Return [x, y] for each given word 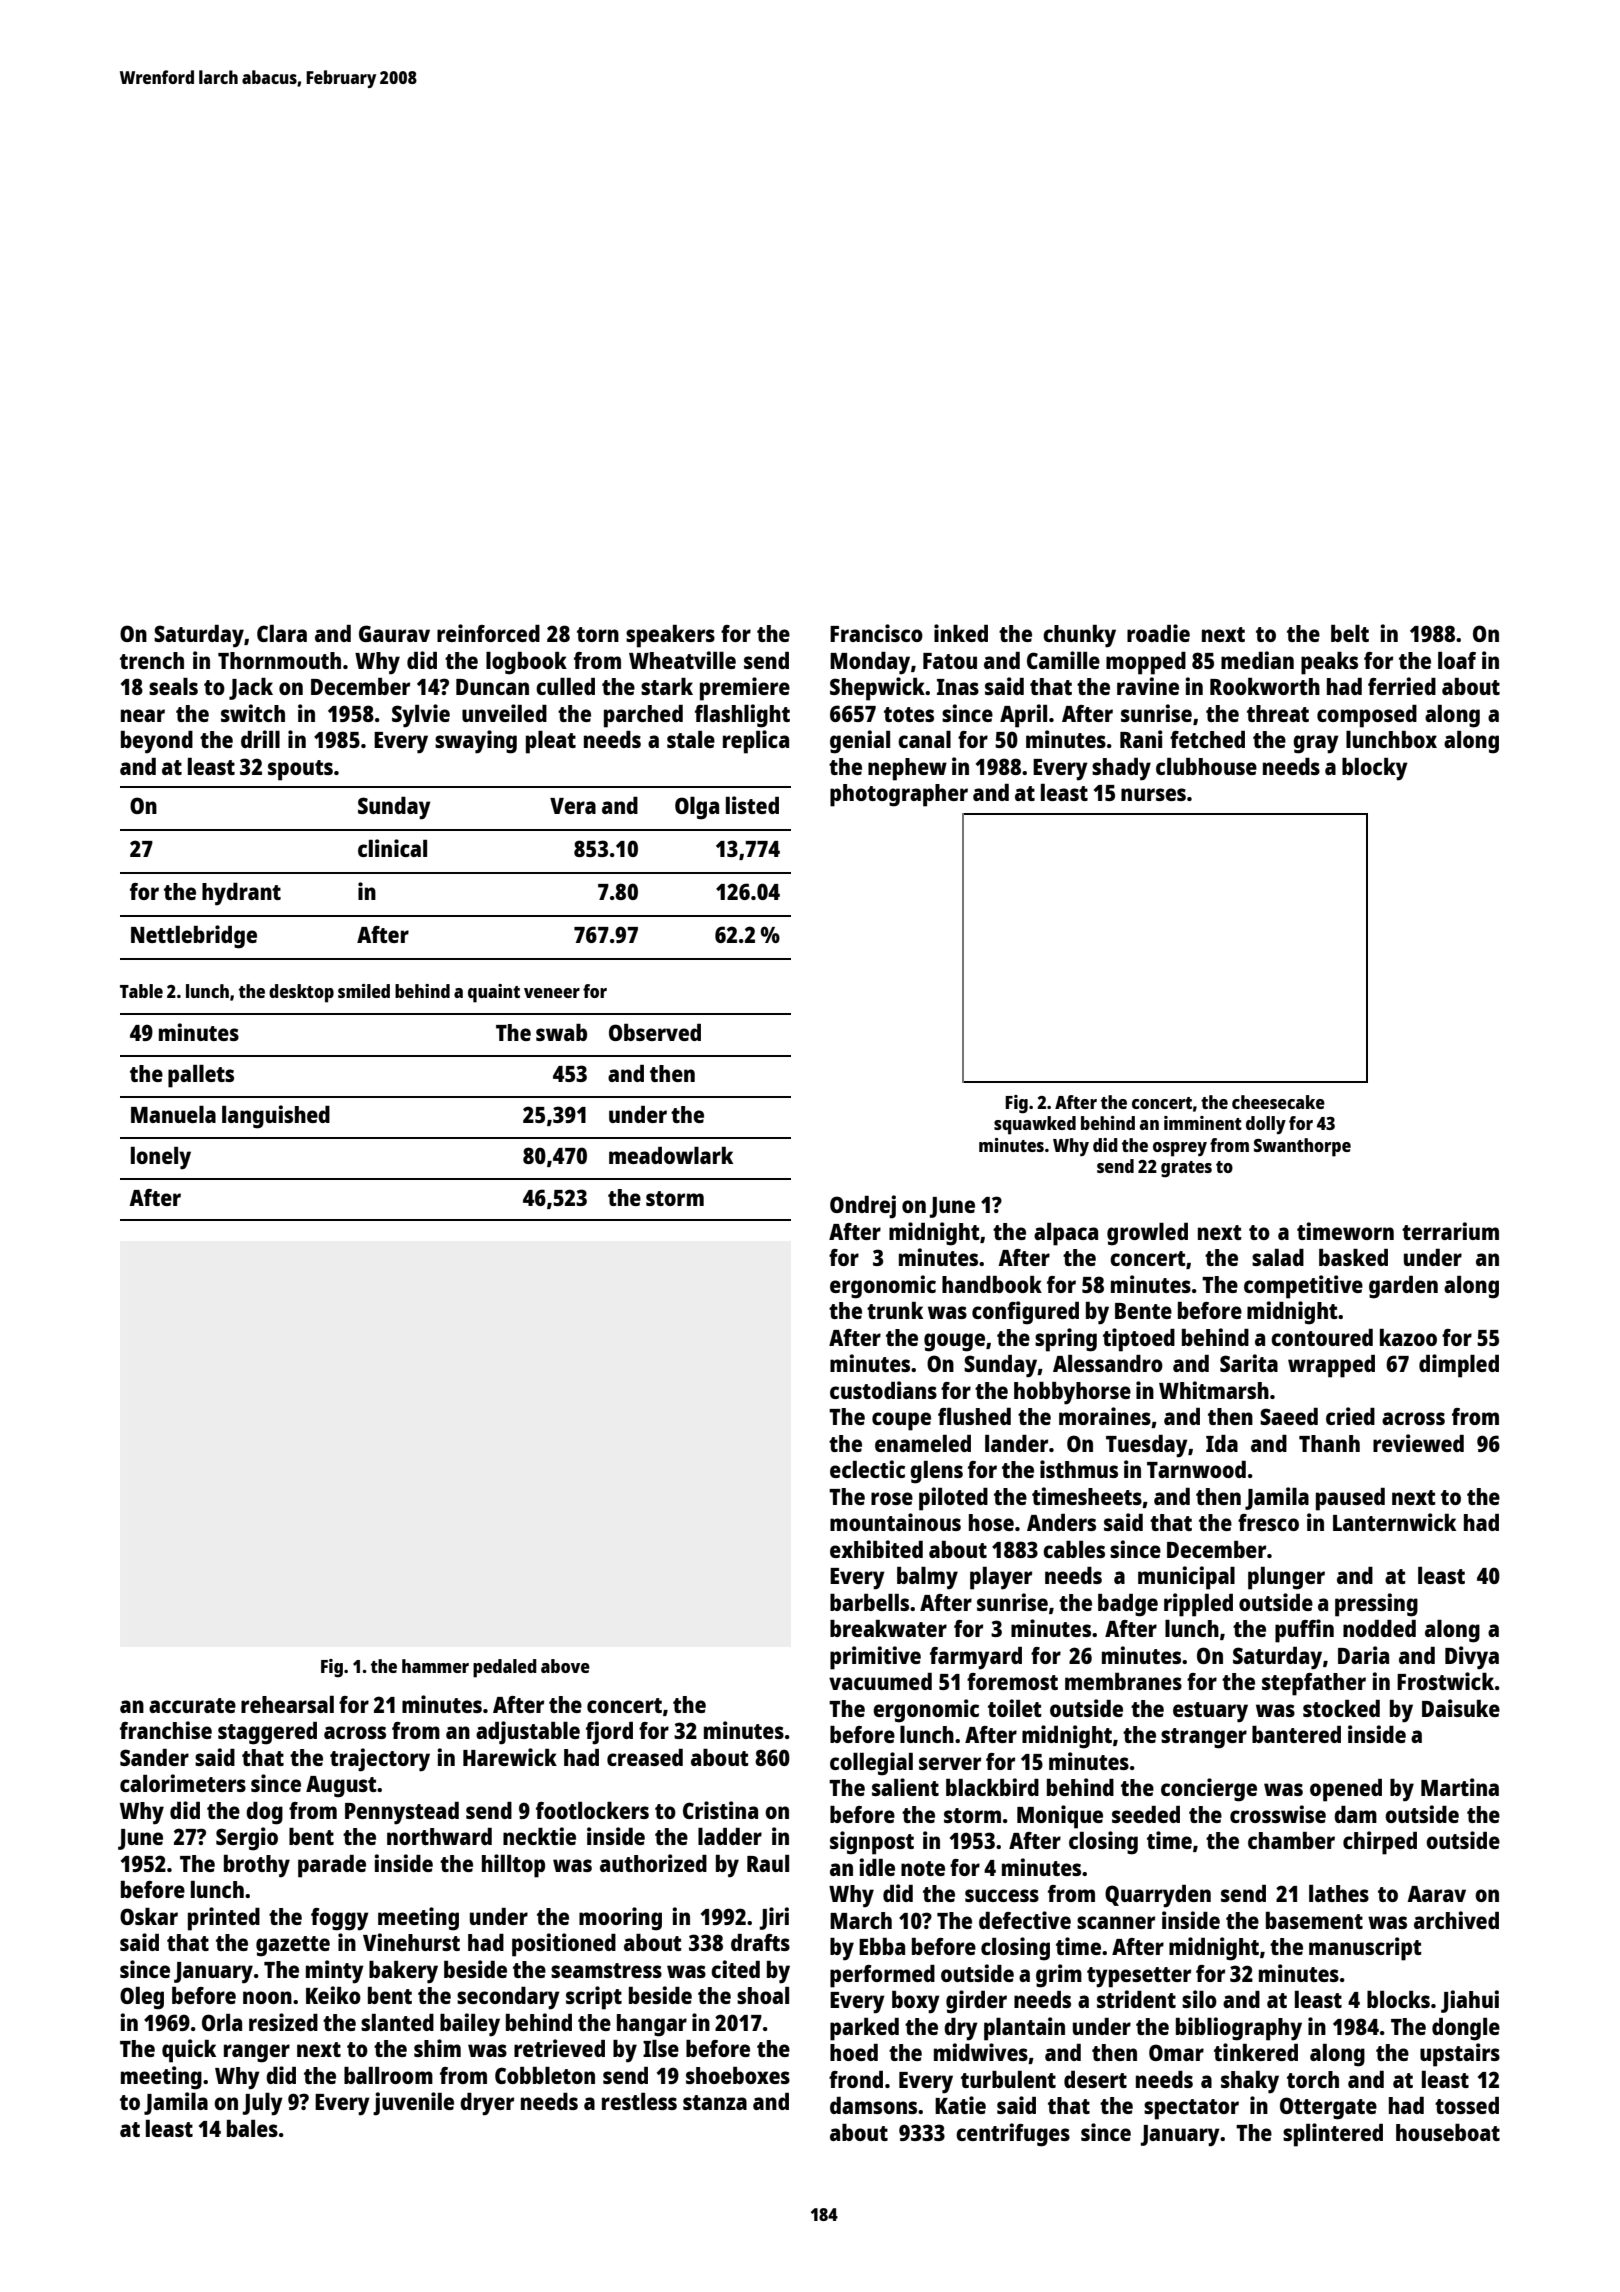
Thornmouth [279, 660]
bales [252, 2128]
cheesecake [1278, 1102]
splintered [1333, 2135]
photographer [899, 795]
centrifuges [1013, 2135]
